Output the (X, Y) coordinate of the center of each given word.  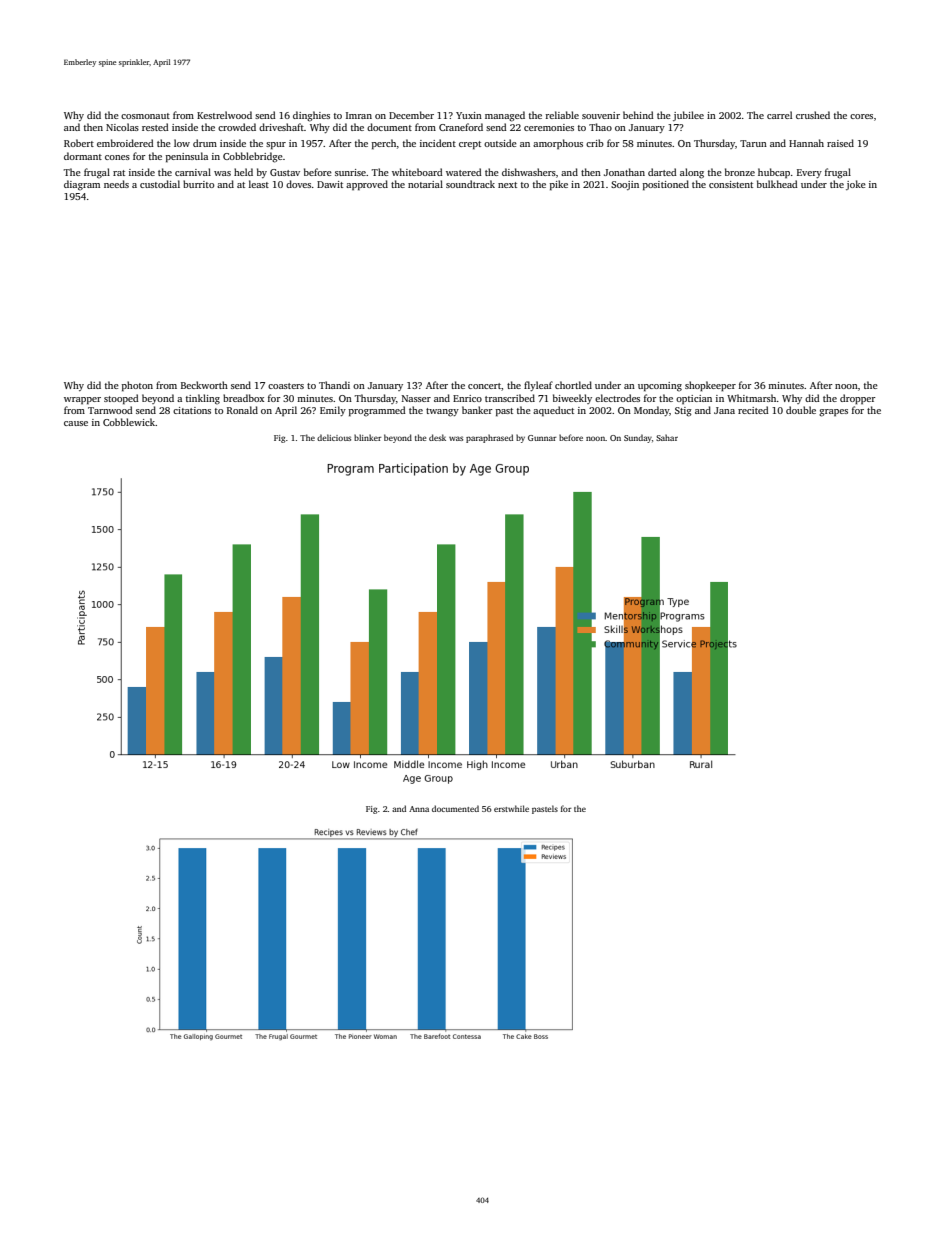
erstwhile (511, 808)
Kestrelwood (224, 115)
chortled (573, 385)
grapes (833, 413)
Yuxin (469, 115)
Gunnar (542, 438)
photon (137, 386)
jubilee (688, 116)
